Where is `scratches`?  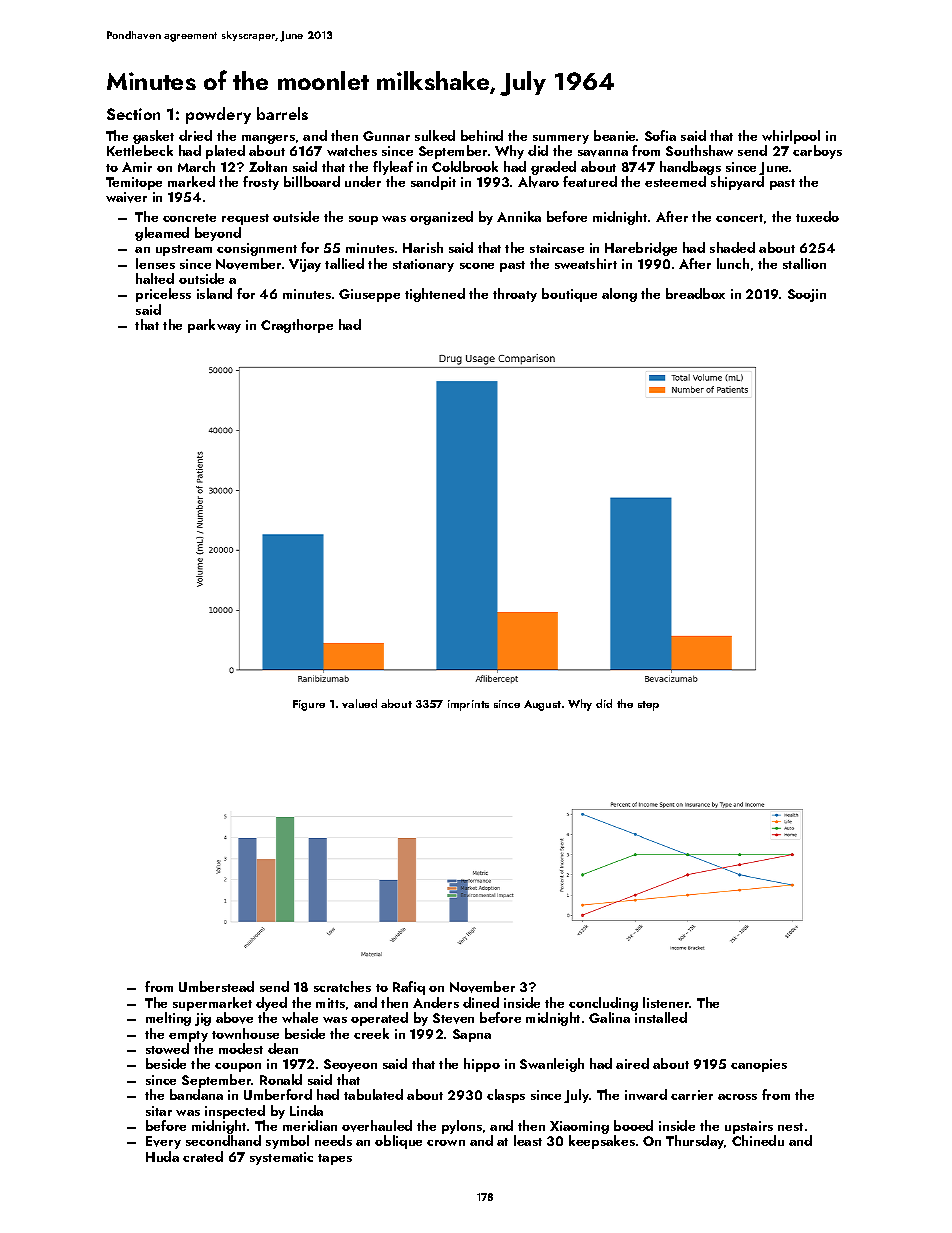
scratches is located at coordinates (342, 986).
